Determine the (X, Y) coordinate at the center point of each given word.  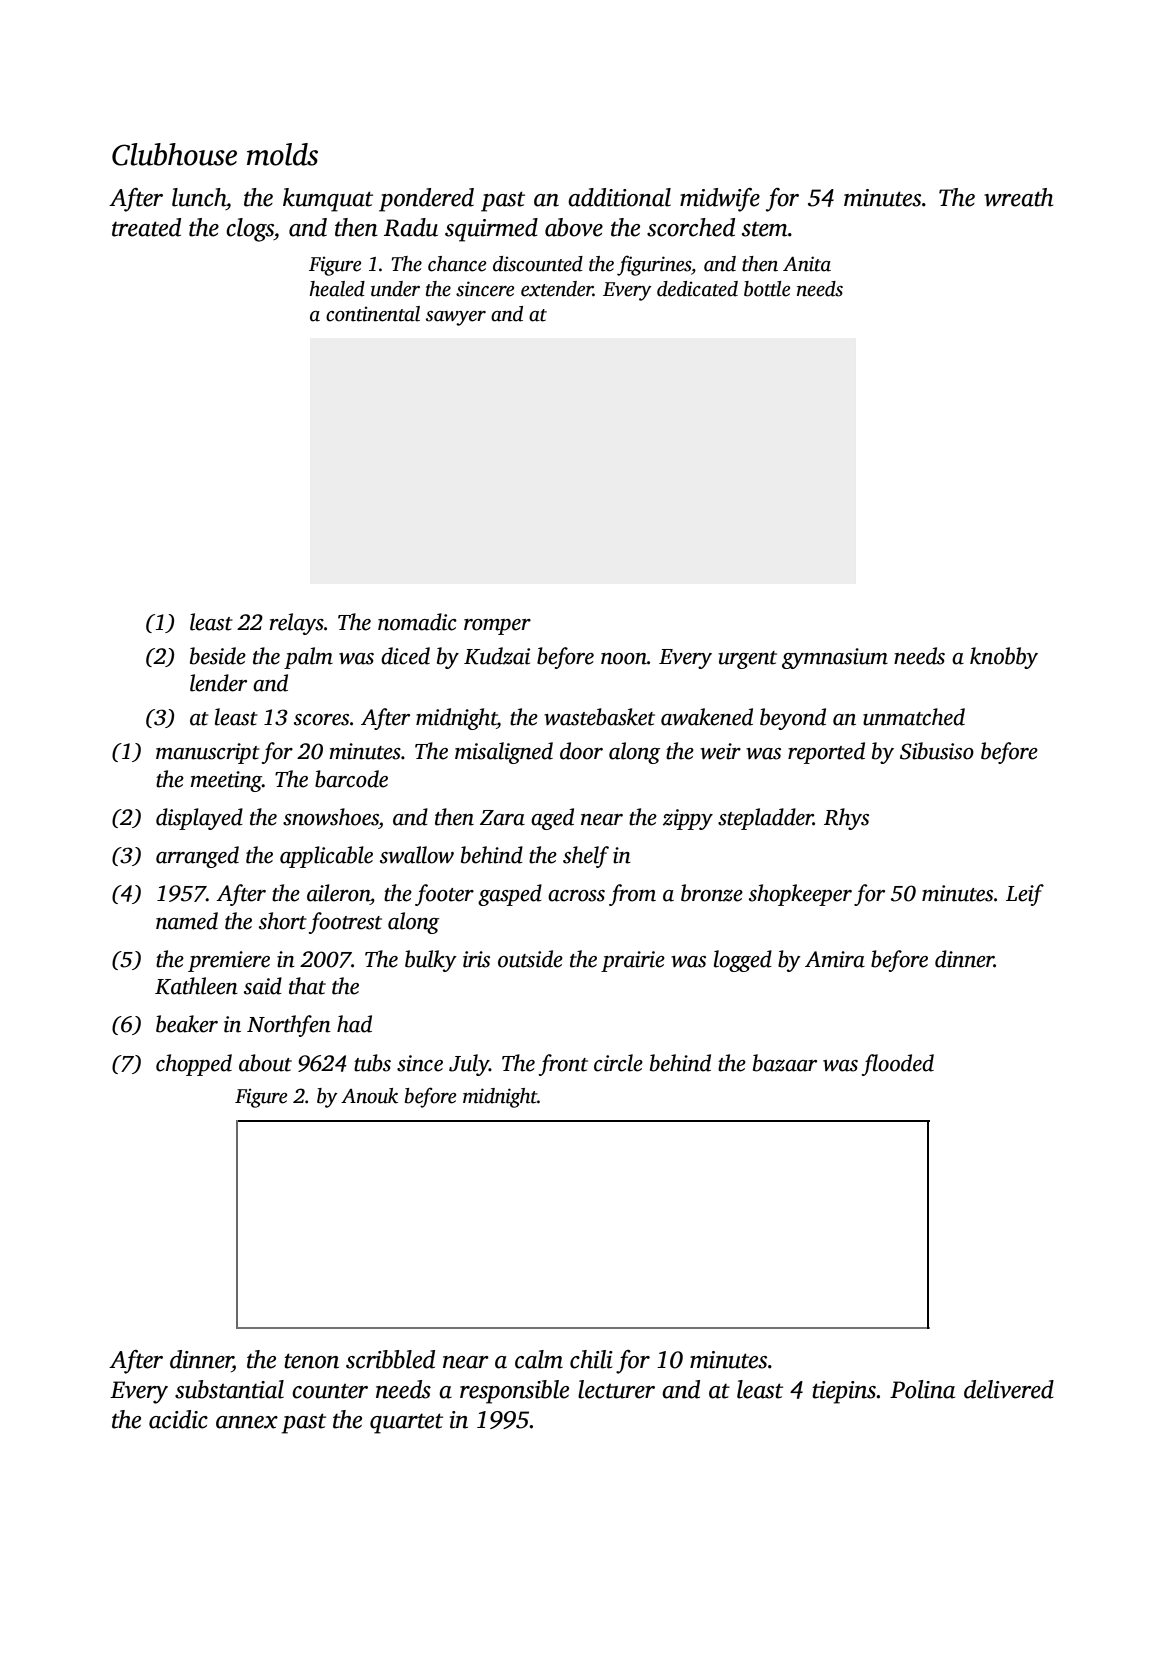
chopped (194, 1065)
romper (497, 627)
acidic (178, 1419)
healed (337, 289)
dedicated (697, 289)
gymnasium (835, 658)
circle (618, 1063)
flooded (898, 1065)
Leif (1025, 895)
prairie (633, 961)
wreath (1018, 197)
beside (218, 656)
